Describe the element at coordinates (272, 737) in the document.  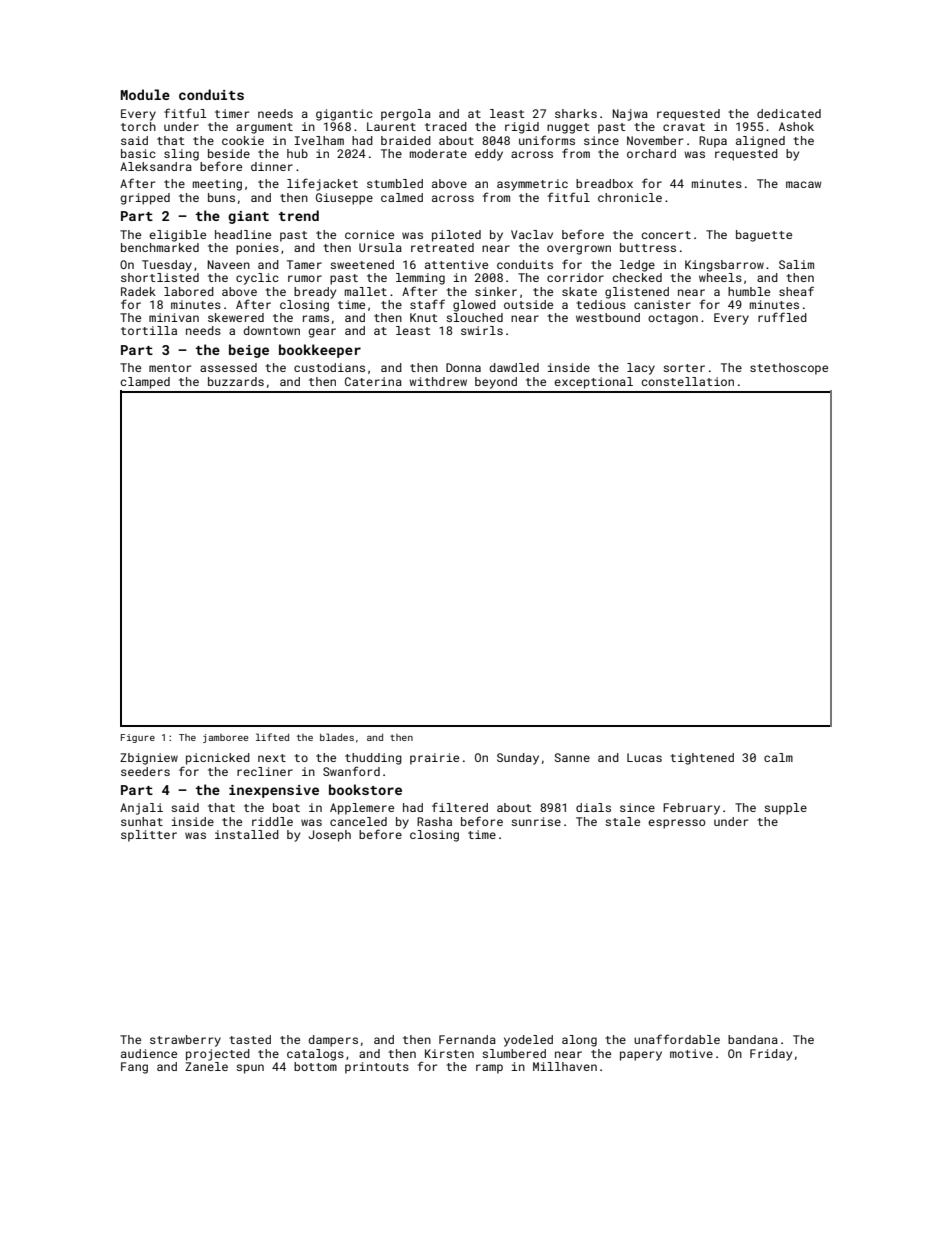
I see `lifted` at that location.
